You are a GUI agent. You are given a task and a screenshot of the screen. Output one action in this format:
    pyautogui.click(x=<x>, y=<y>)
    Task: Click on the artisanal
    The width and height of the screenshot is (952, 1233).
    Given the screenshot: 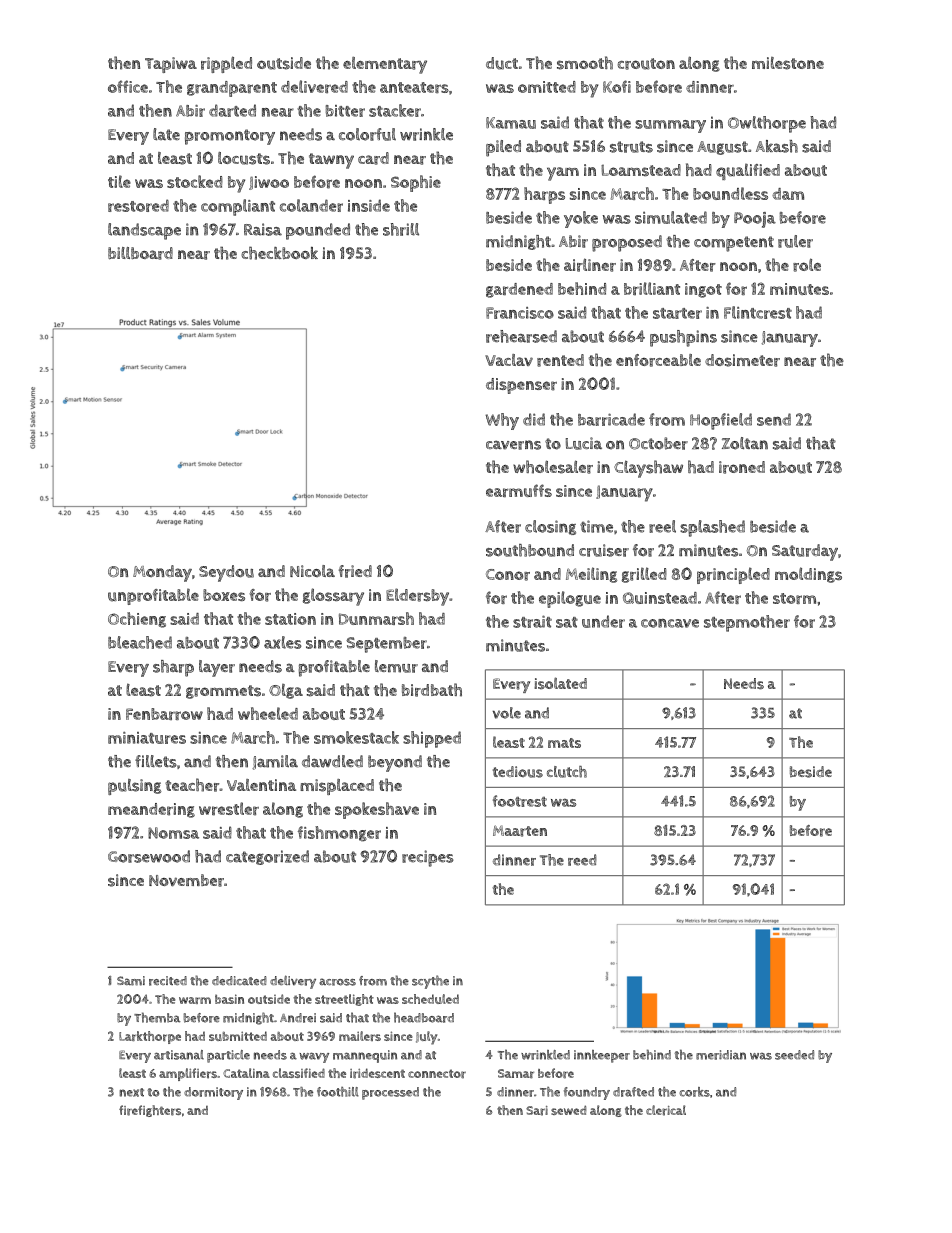 What is the action you would take?
    pyautogui.click(x=179, y=1055)
